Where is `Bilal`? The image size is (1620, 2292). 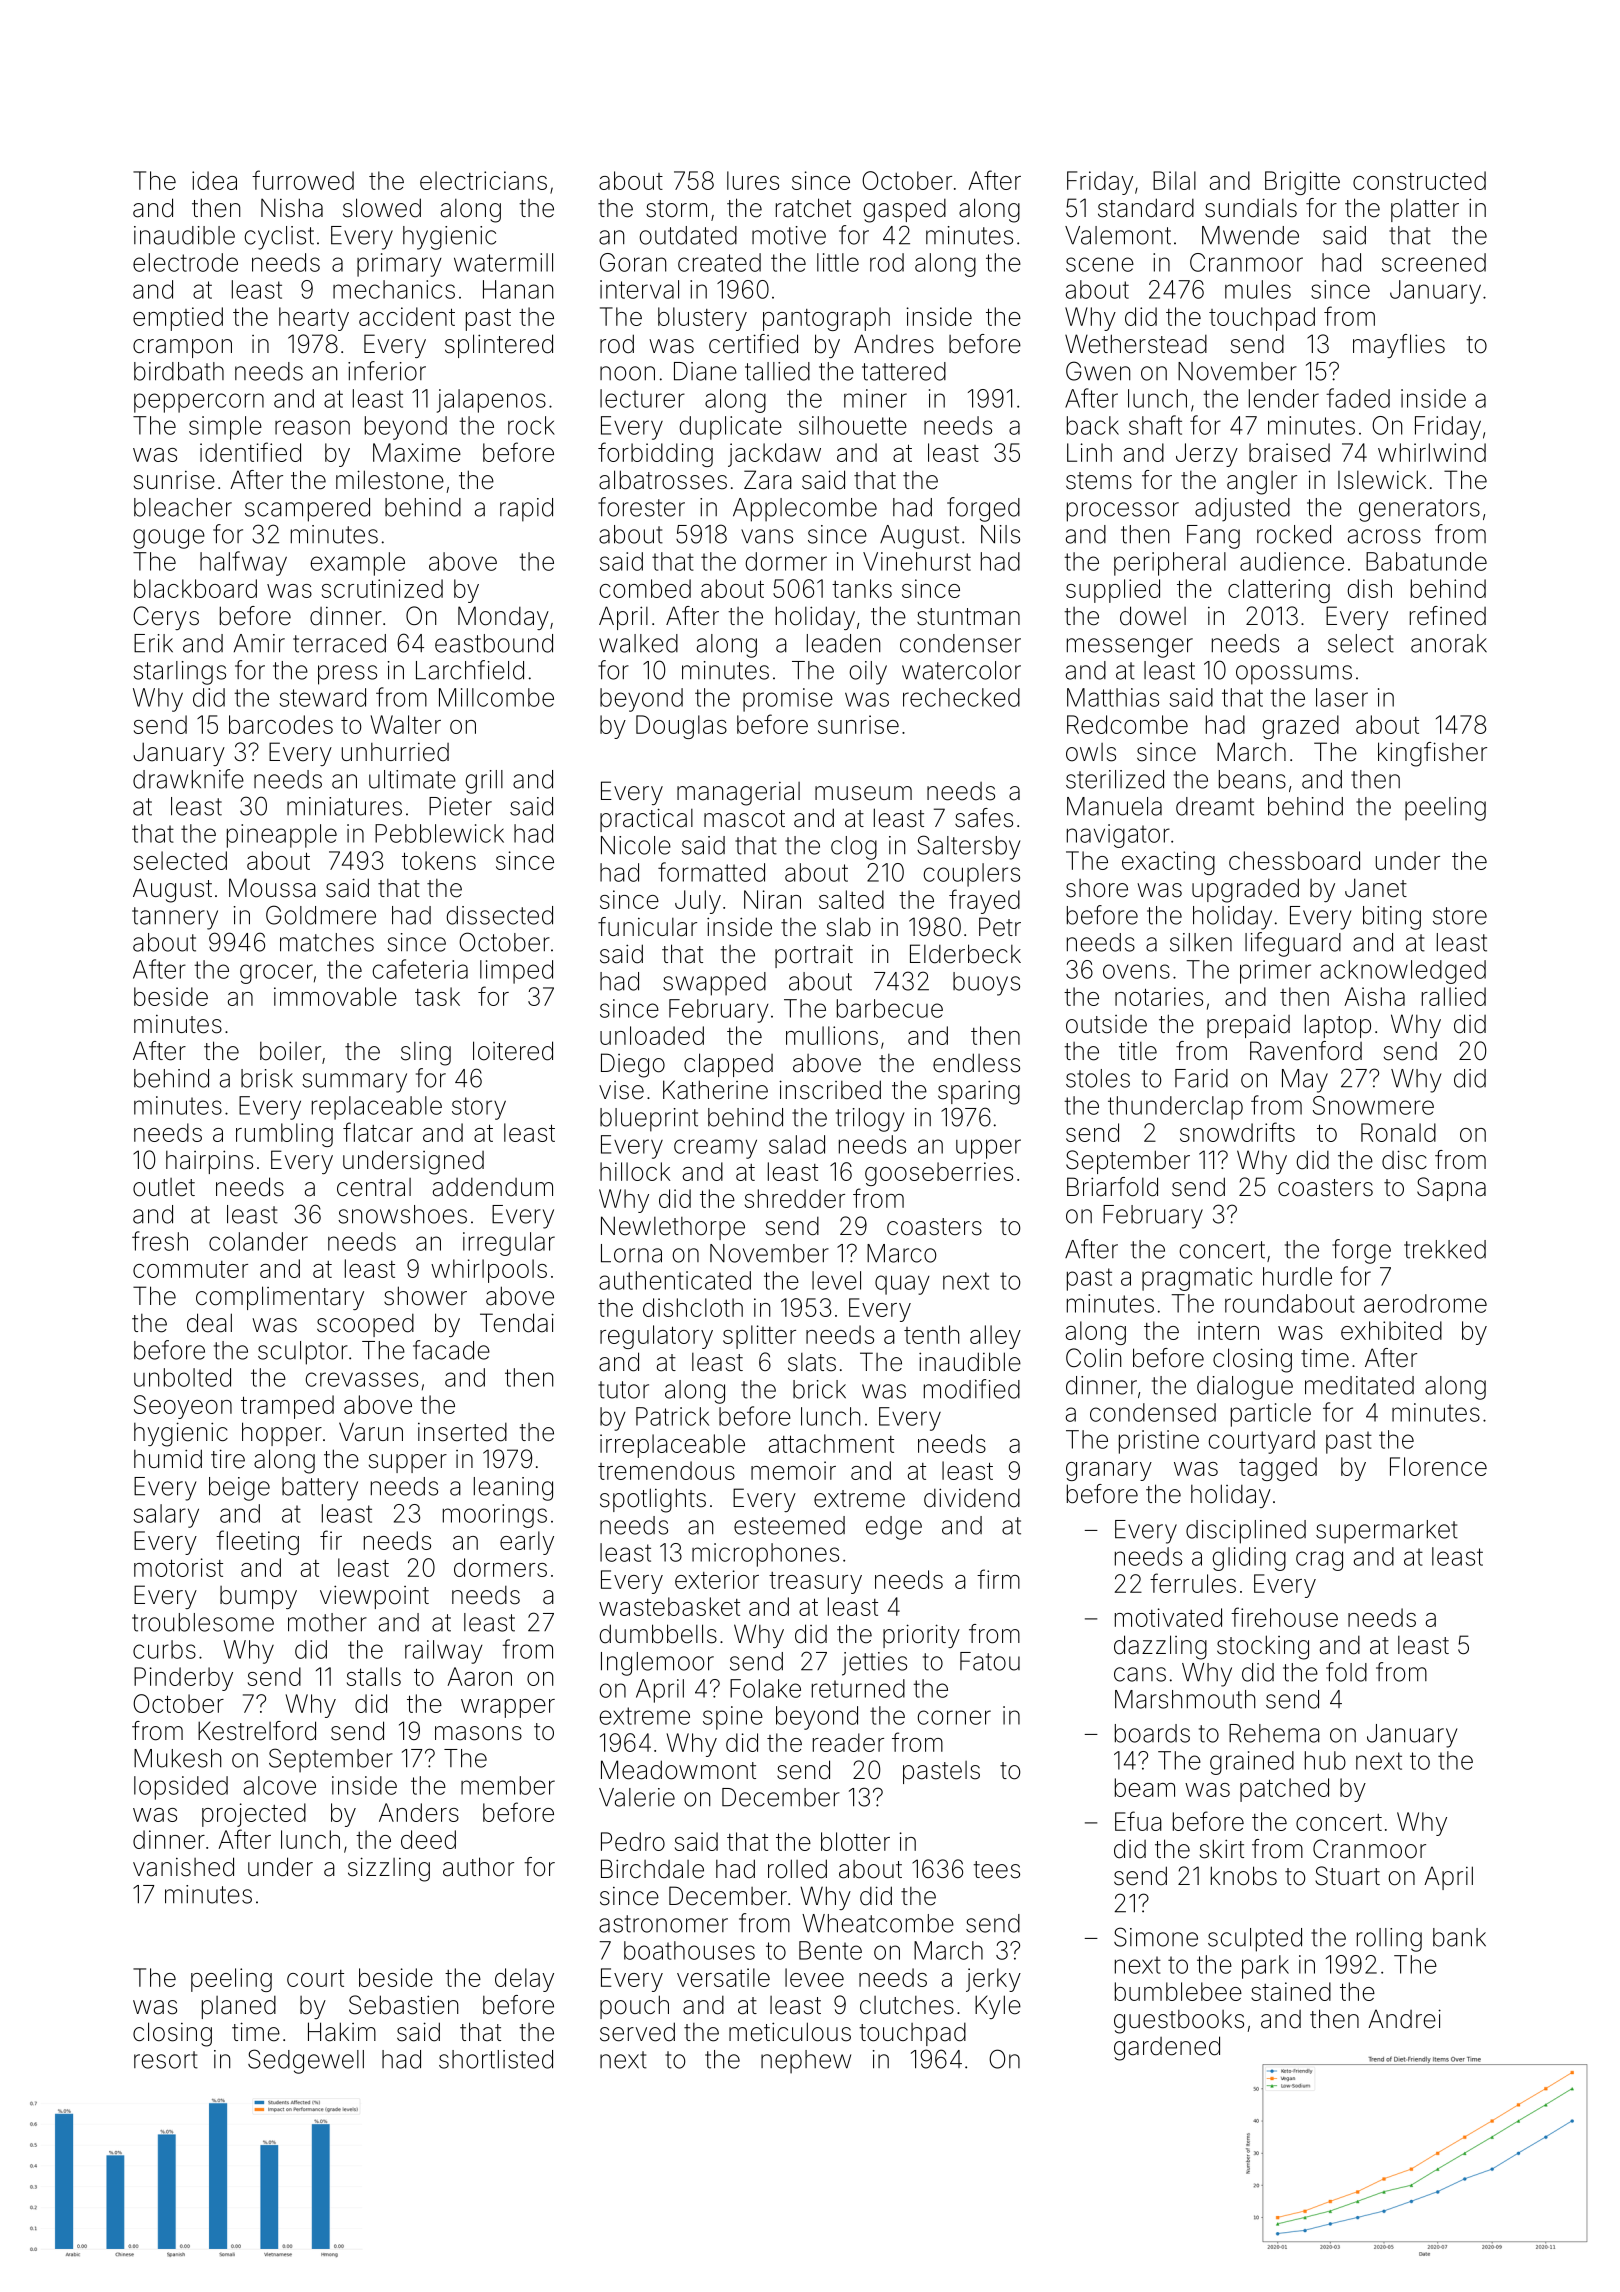 Bilal is located at coordinates (1174, 180).
